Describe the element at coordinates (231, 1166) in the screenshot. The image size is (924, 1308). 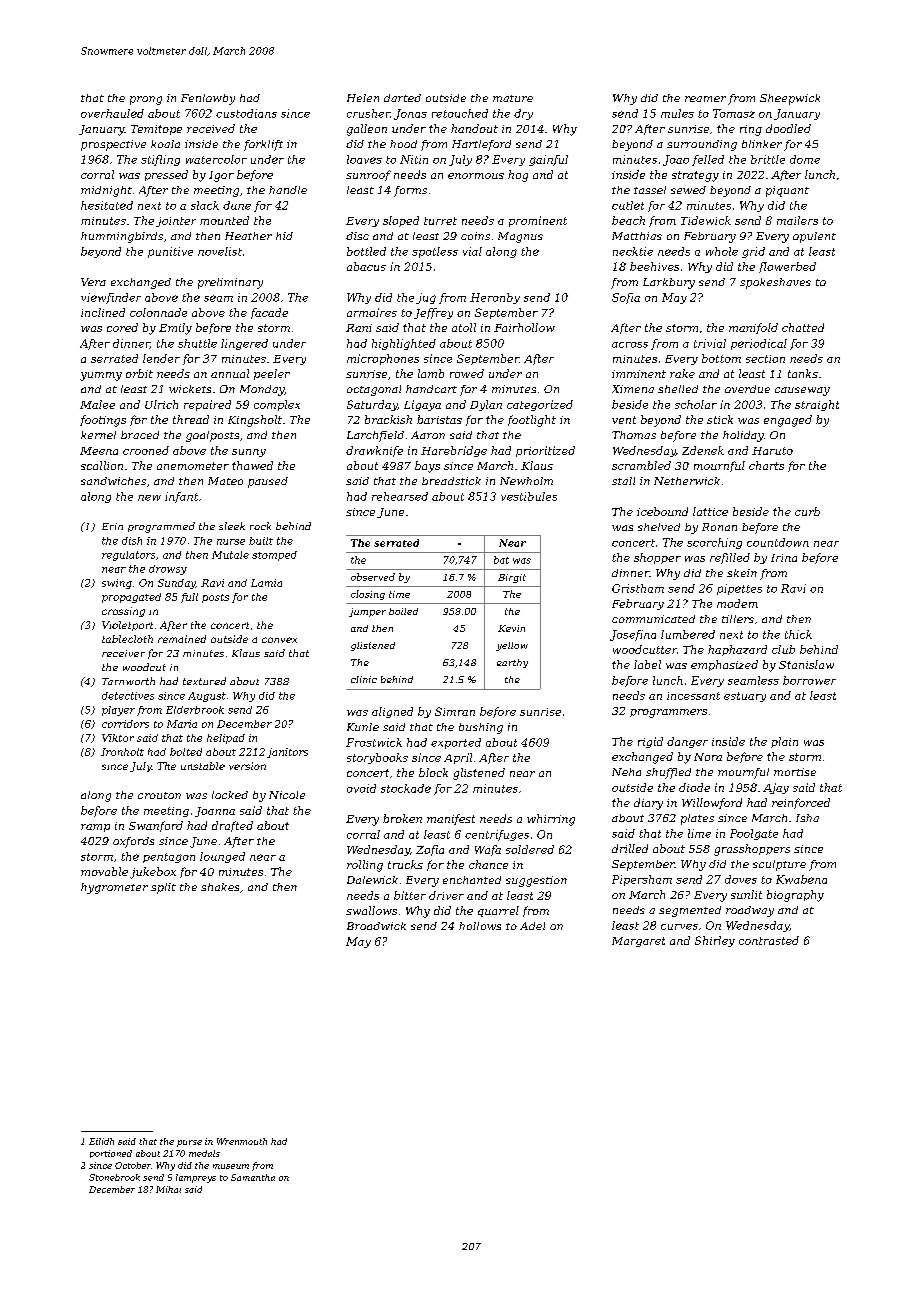
I see `museum` at that location.
